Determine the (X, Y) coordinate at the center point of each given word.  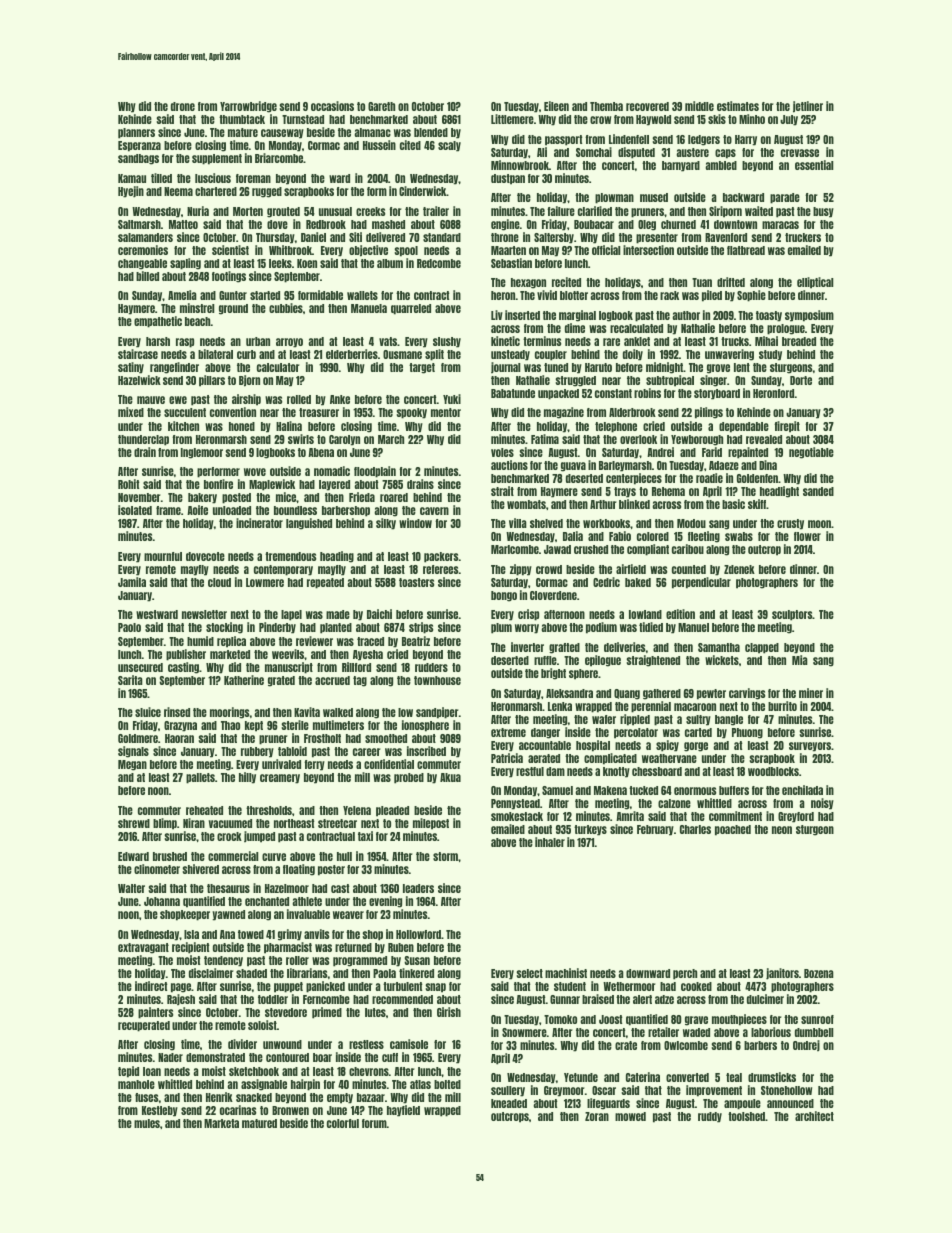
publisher (186, 655)
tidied (651, 627)
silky (386, 524)
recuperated (144, 1026)
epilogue (603, 661)
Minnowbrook (520, 165)
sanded (818, 491)
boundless (295, 510)
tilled (161, 178)
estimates (738, 106)
